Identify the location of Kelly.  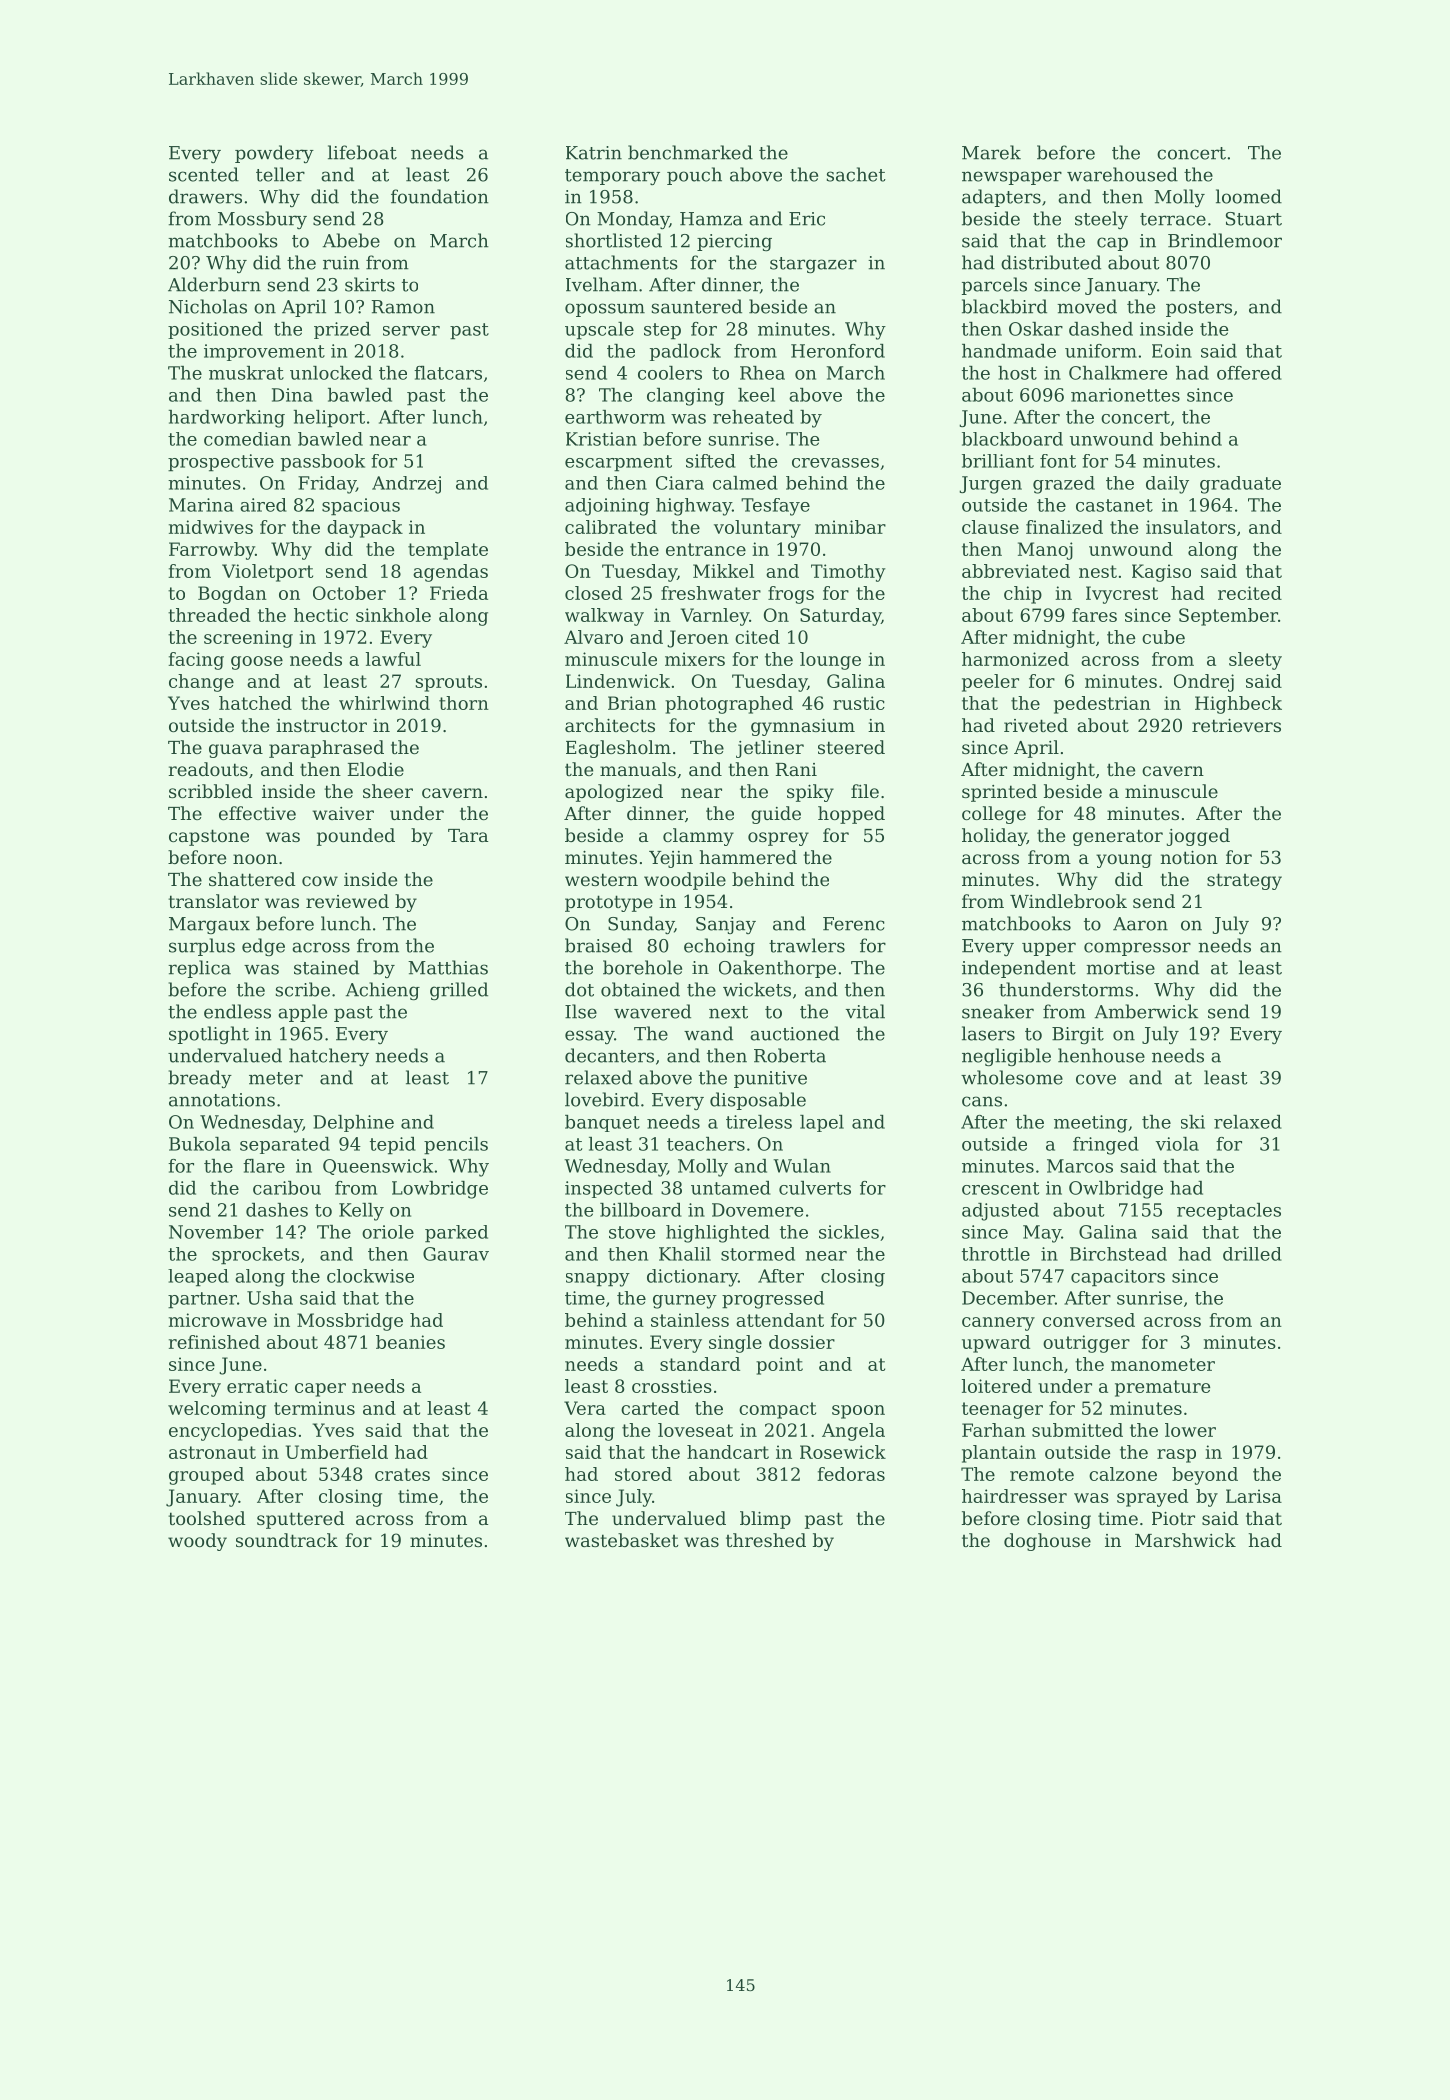
(361, 1212).
